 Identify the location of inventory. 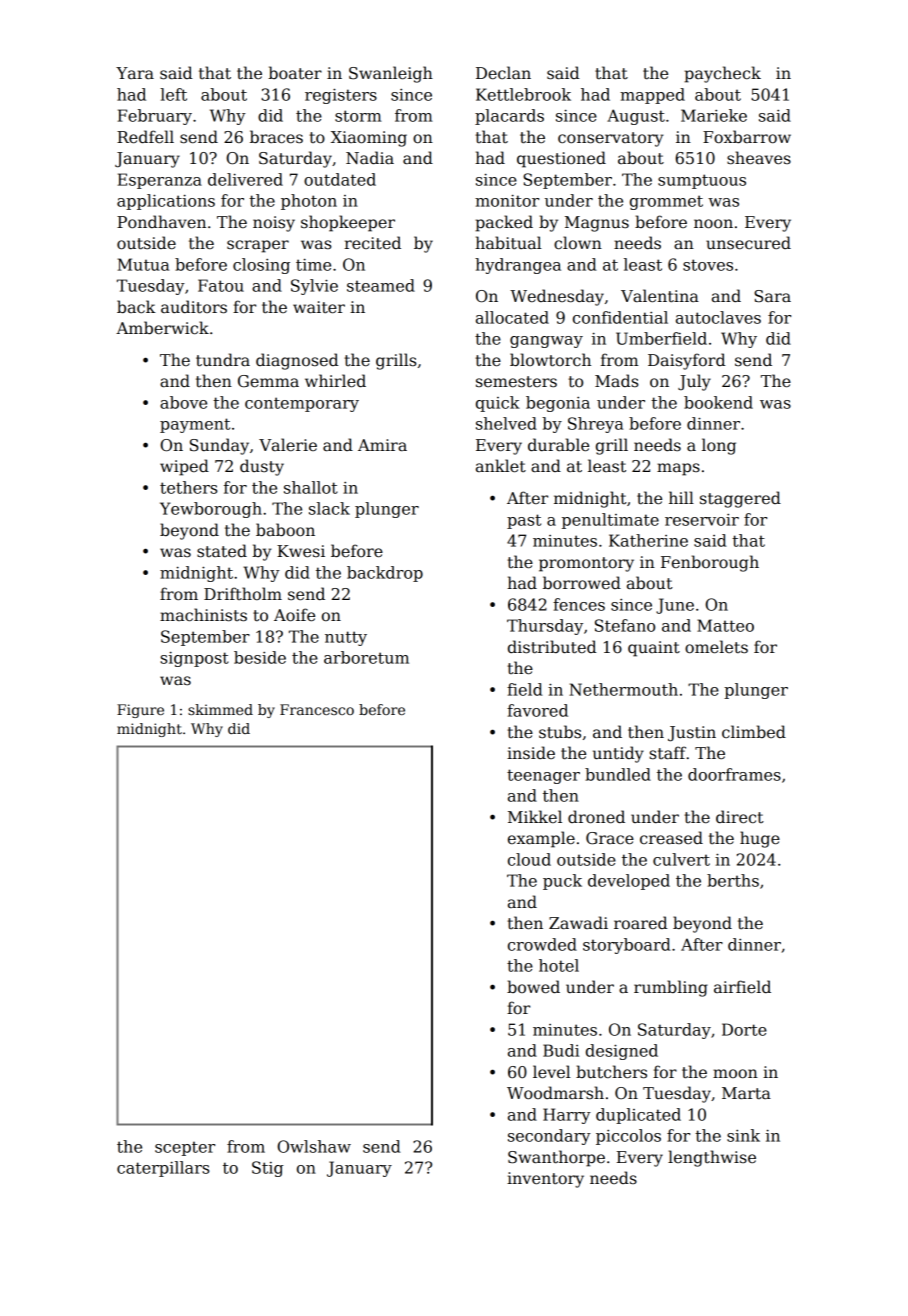
(545, 1180).
